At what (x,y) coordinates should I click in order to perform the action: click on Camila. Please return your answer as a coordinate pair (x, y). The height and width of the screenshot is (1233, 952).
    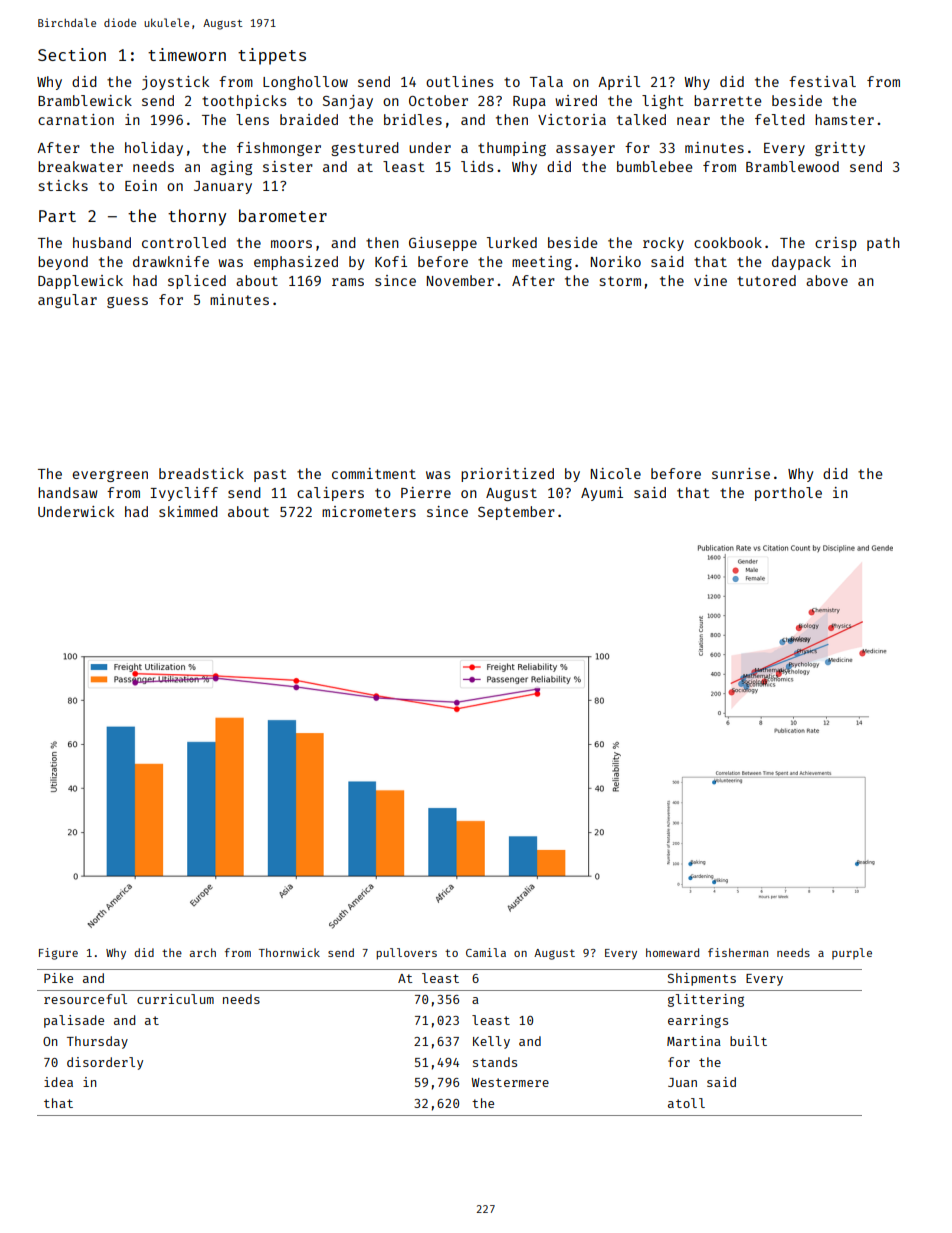
    Looking at the image, I should click on (486, 952).
